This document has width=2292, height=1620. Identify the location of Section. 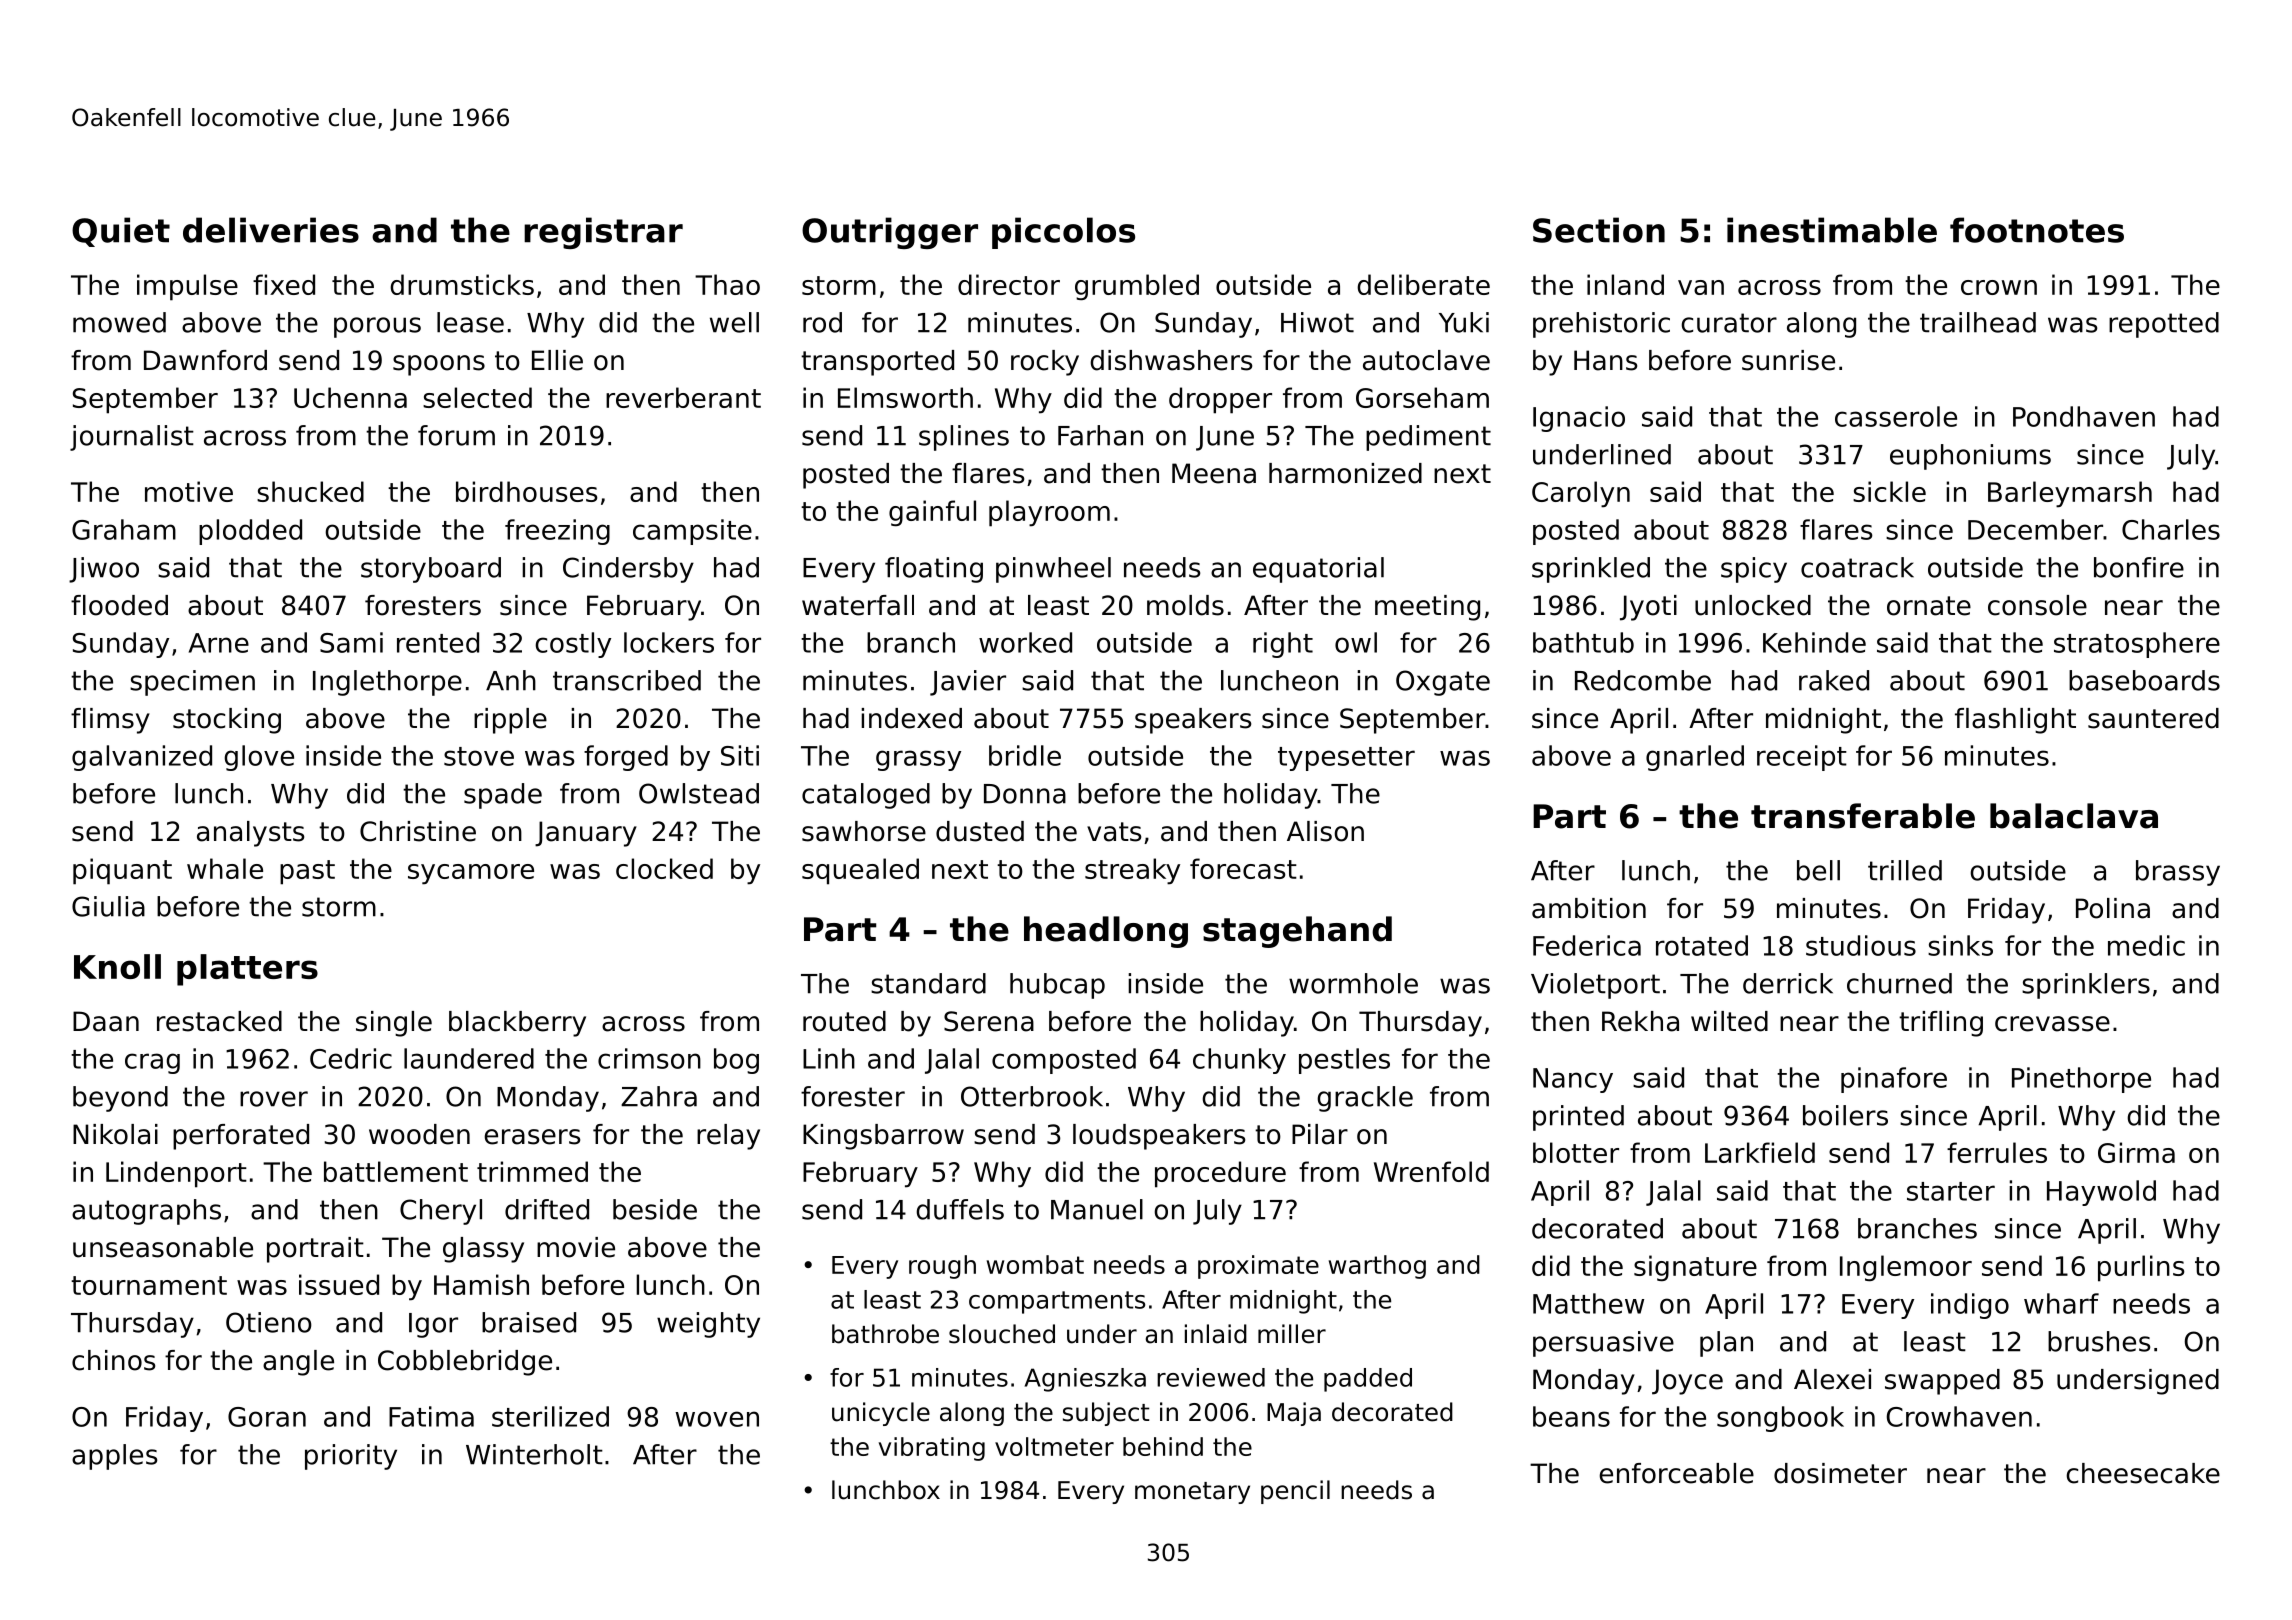
(1599, 230).
